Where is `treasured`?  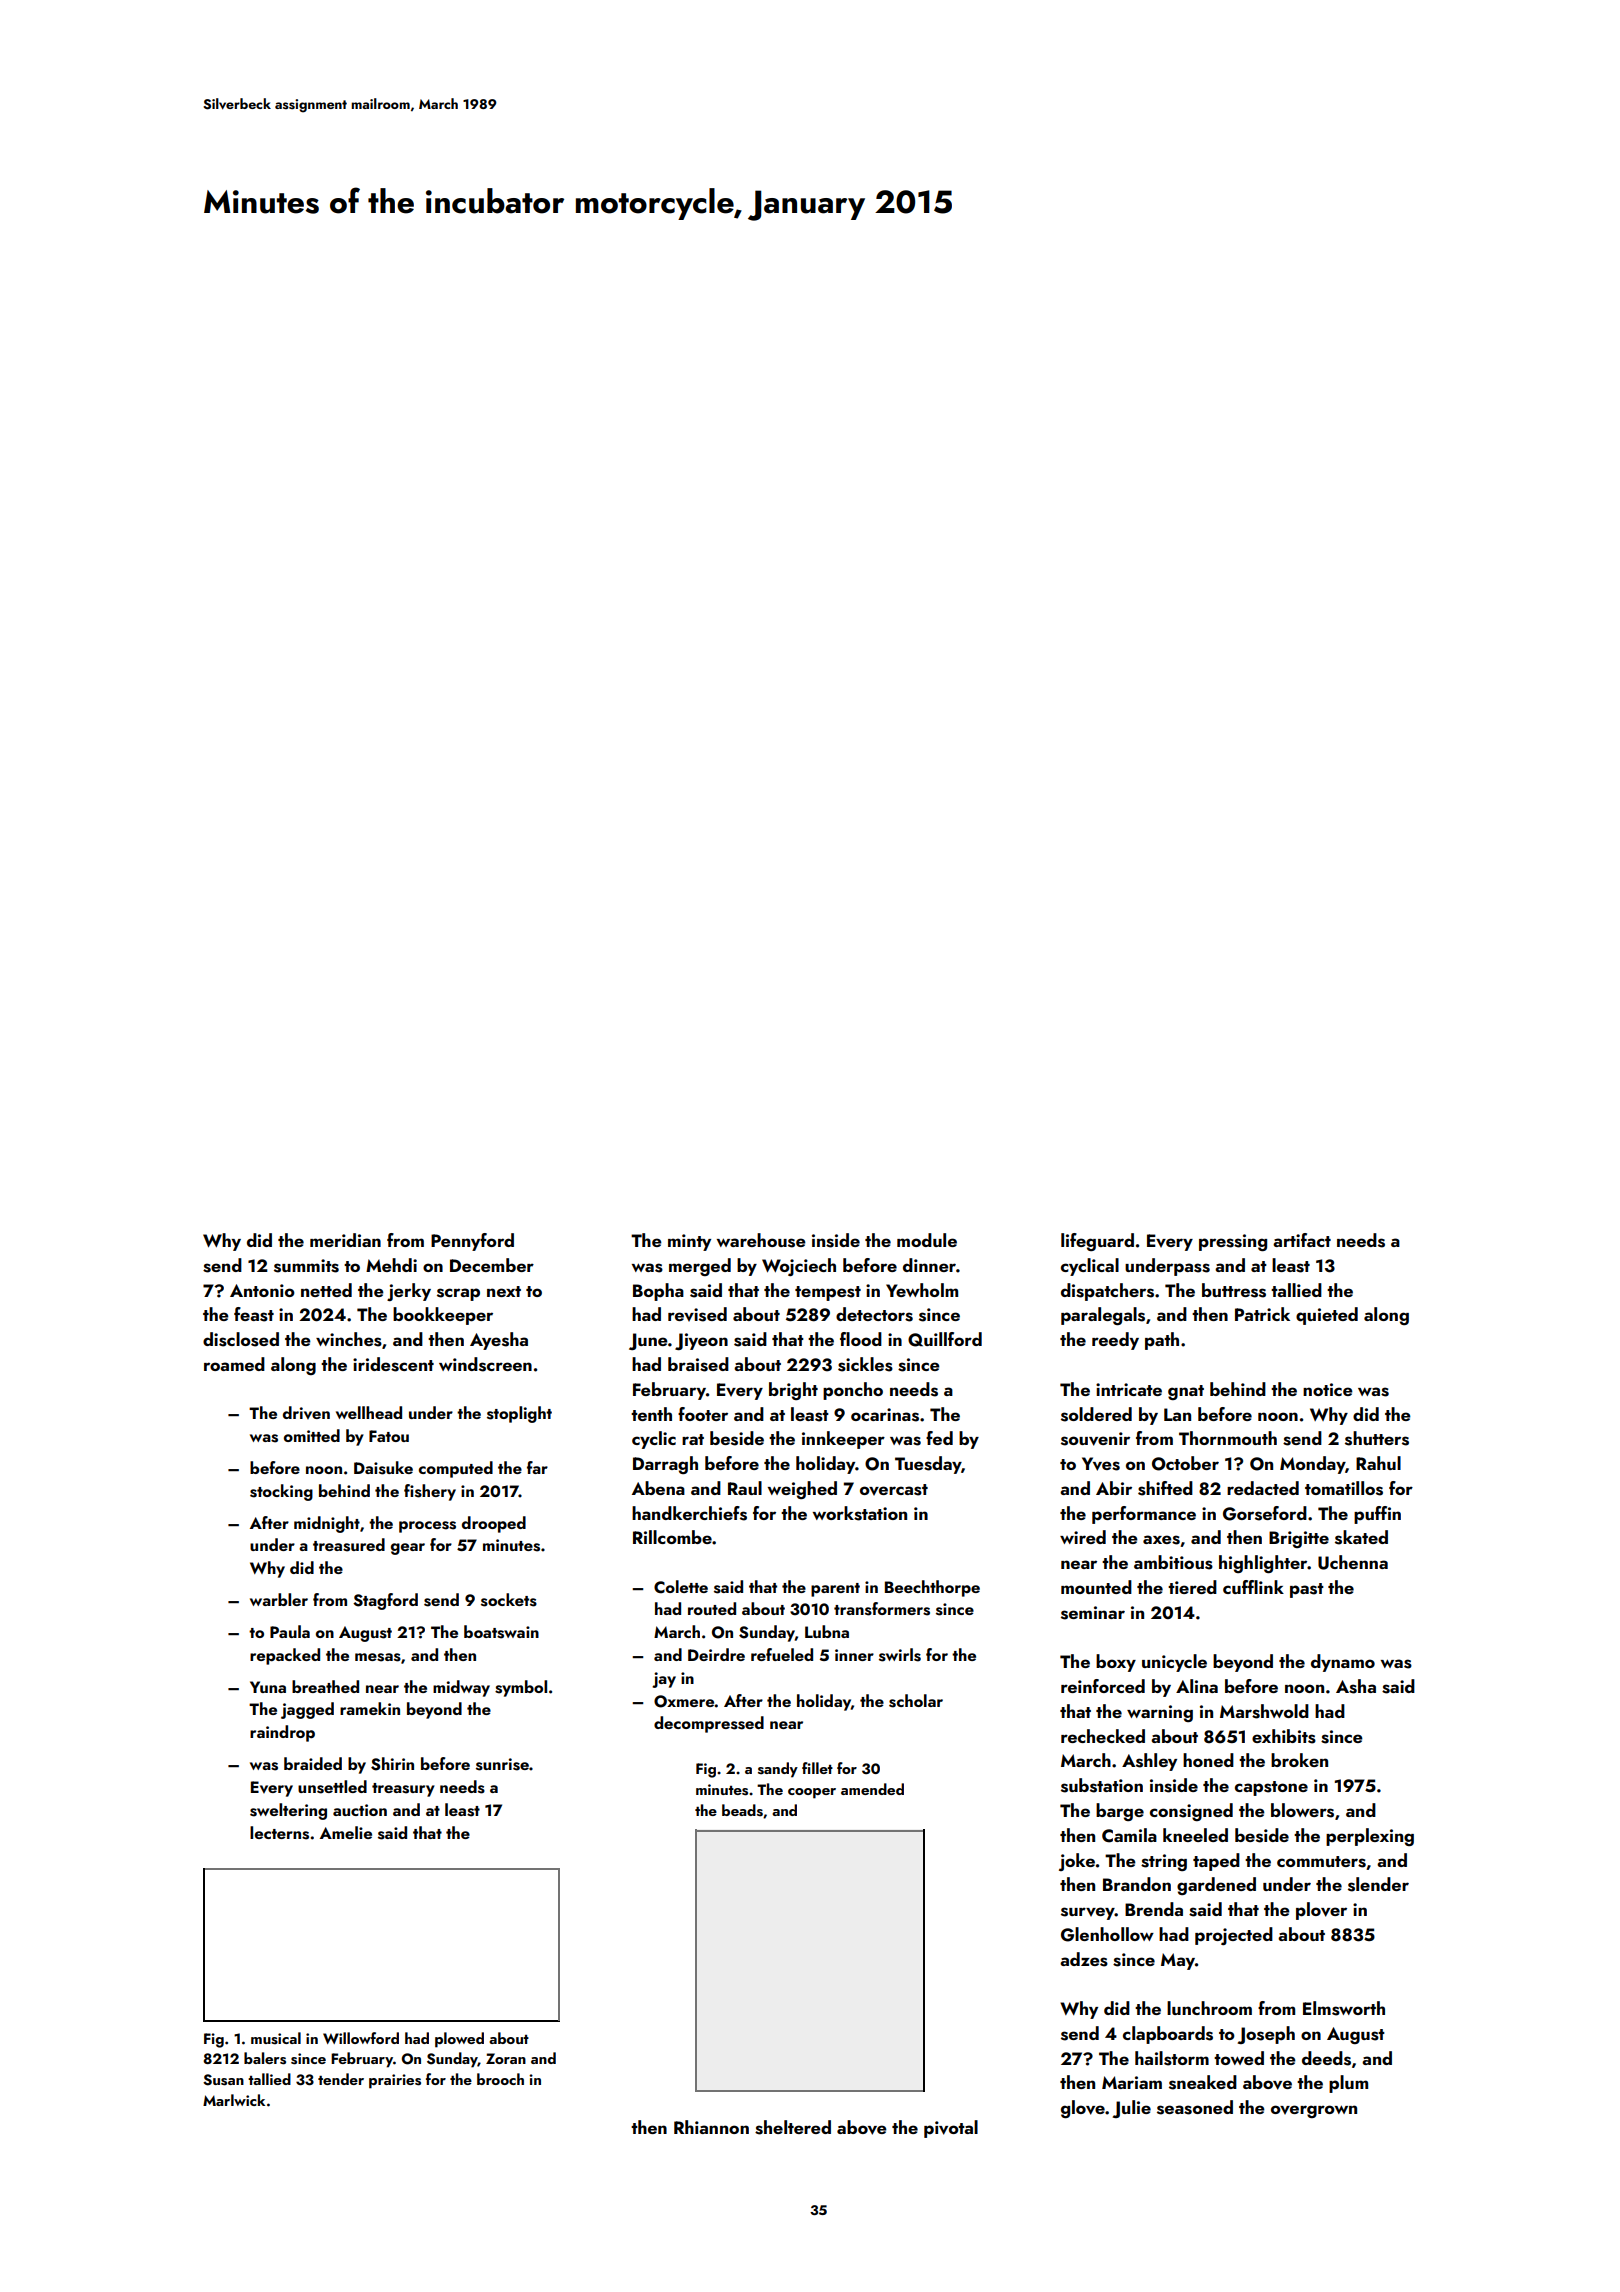
treasured is located at coordinates (349, 1545).
